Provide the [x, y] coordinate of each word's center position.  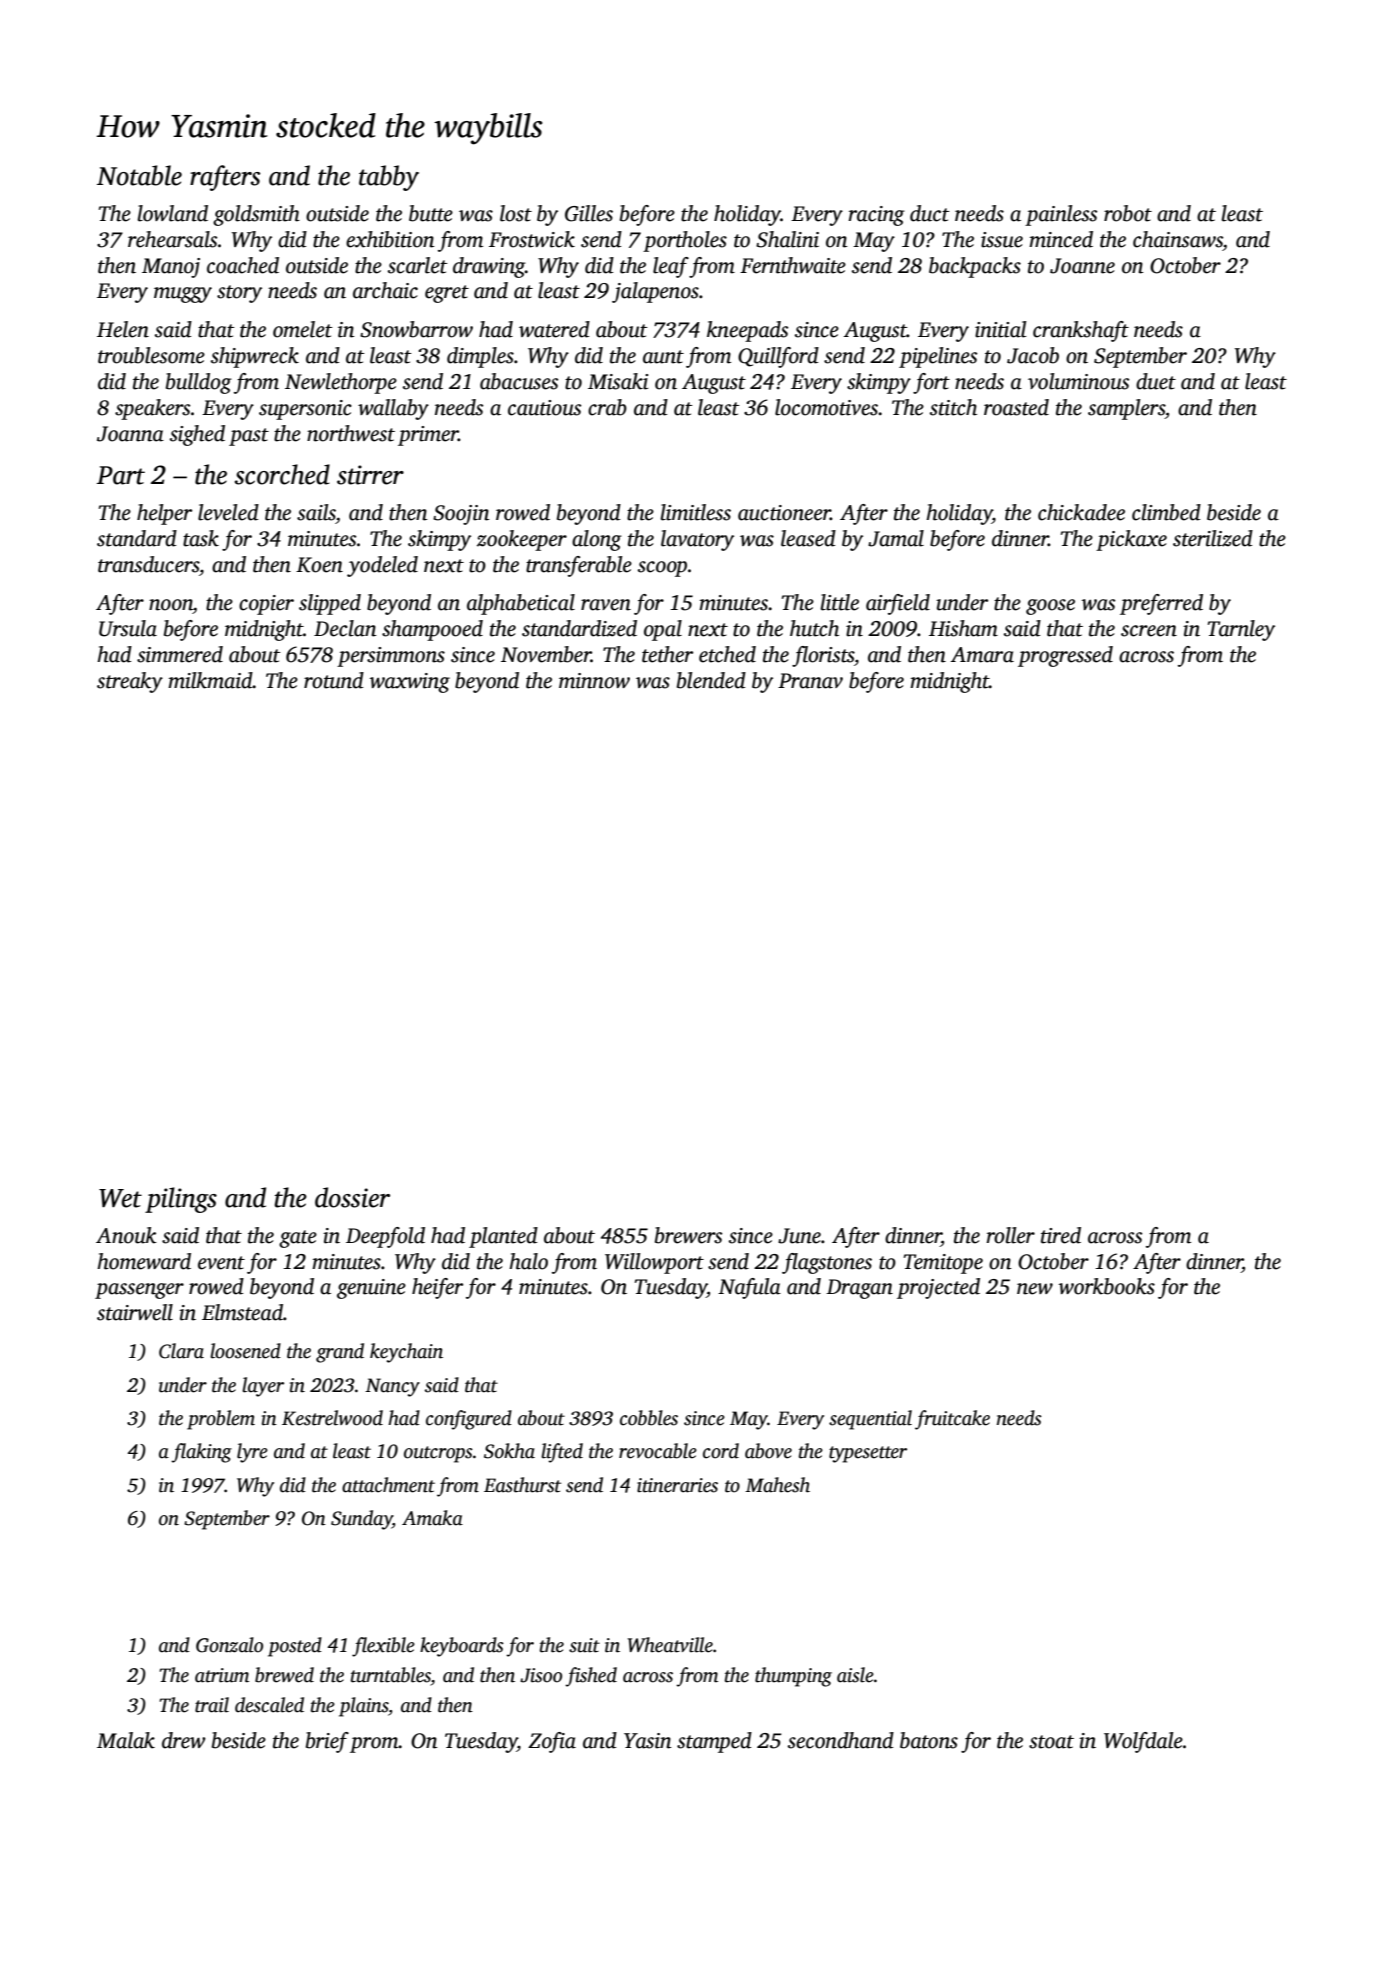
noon [171, 605]
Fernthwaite [793, 265]
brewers [688, 1235]
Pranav [810, 681]
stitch [953, 407]
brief [327, 1742]
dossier [352, 1197]
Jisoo [541, 1675]
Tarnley [1241, 630]
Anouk [126, 1235]
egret [447, 294]
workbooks [1107, 1286]
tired [1061, 1235]
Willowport [654, 1263]
